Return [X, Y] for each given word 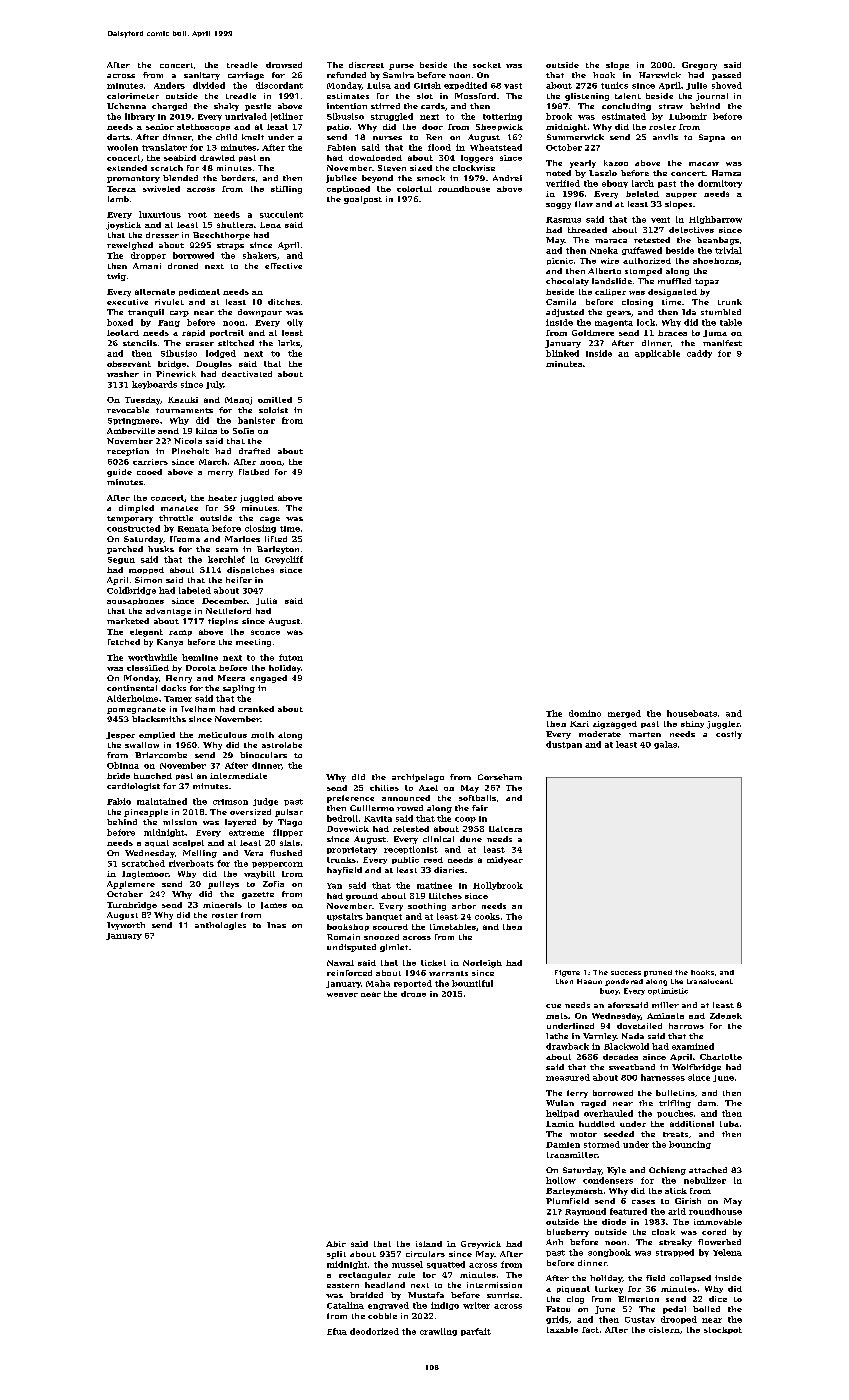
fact [590, 1330]
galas [665, 745]
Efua [337, 1331]
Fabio [119, 801]
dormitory [720, 184]
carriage [246, 76]
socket [487, 65]
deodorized [374, 1331]
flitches [445, 896]
